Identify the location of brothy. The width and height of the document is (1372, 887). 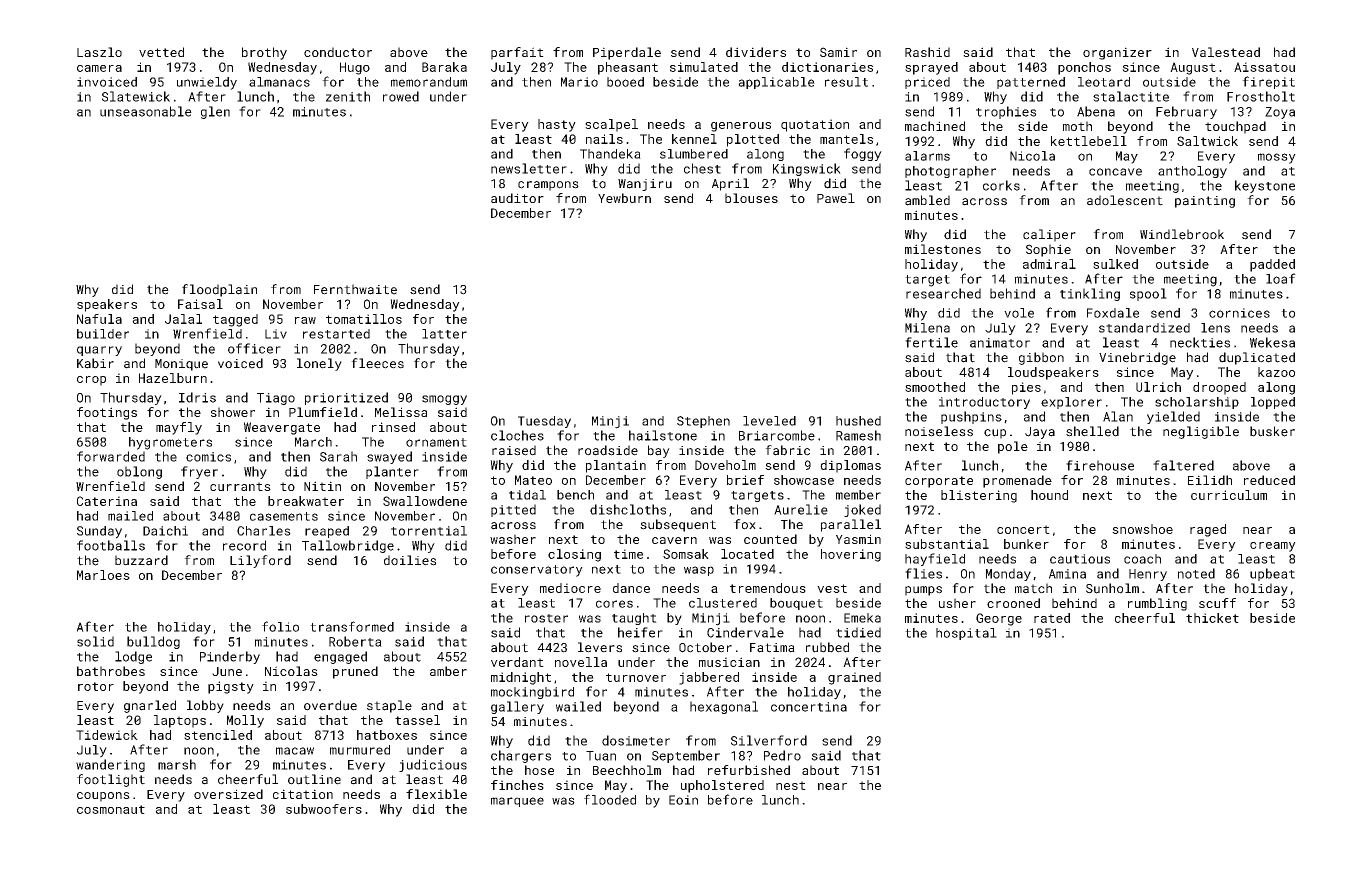
(264, 53).
